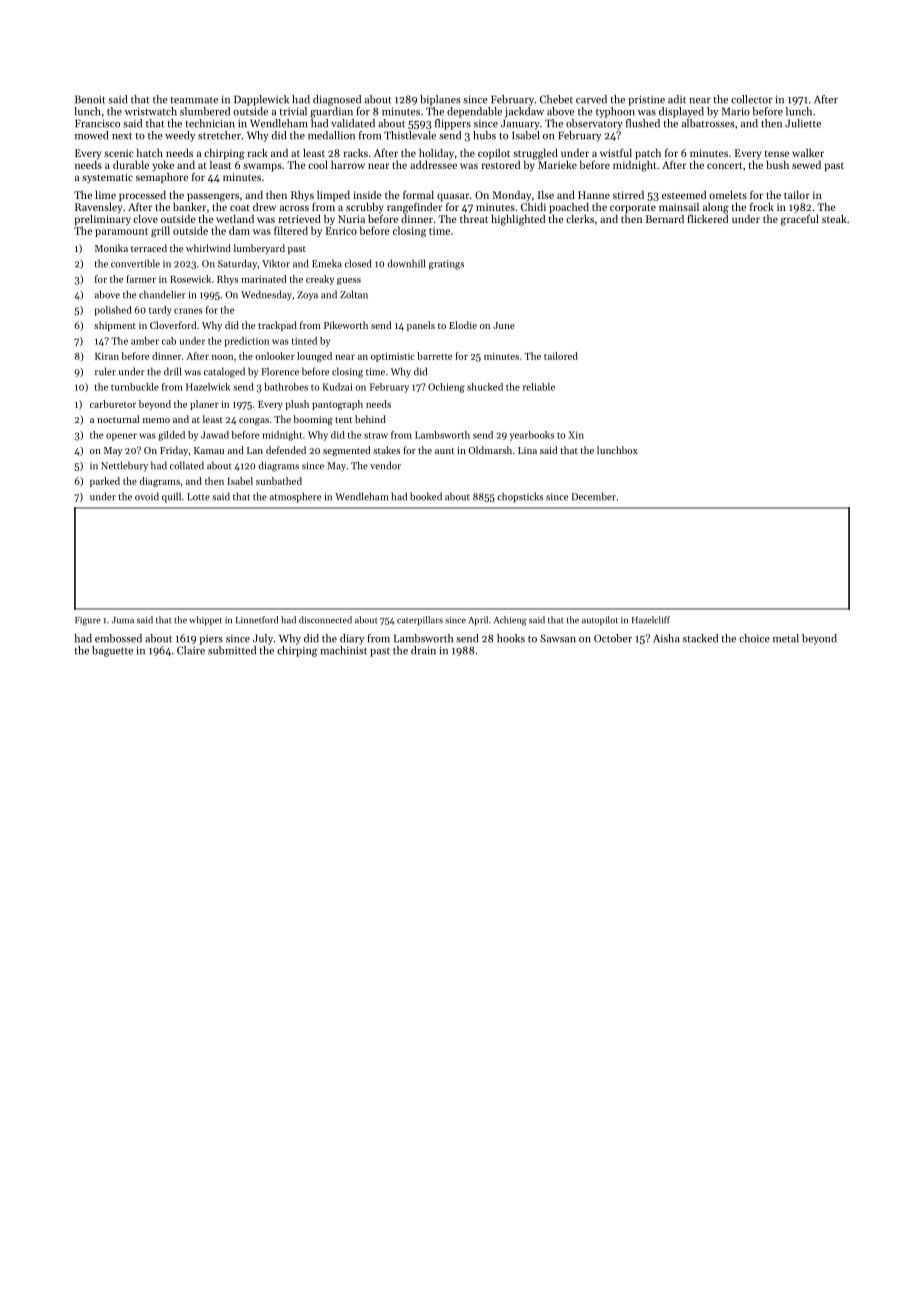  I want to click on Kudzai, so click(338, 387).
